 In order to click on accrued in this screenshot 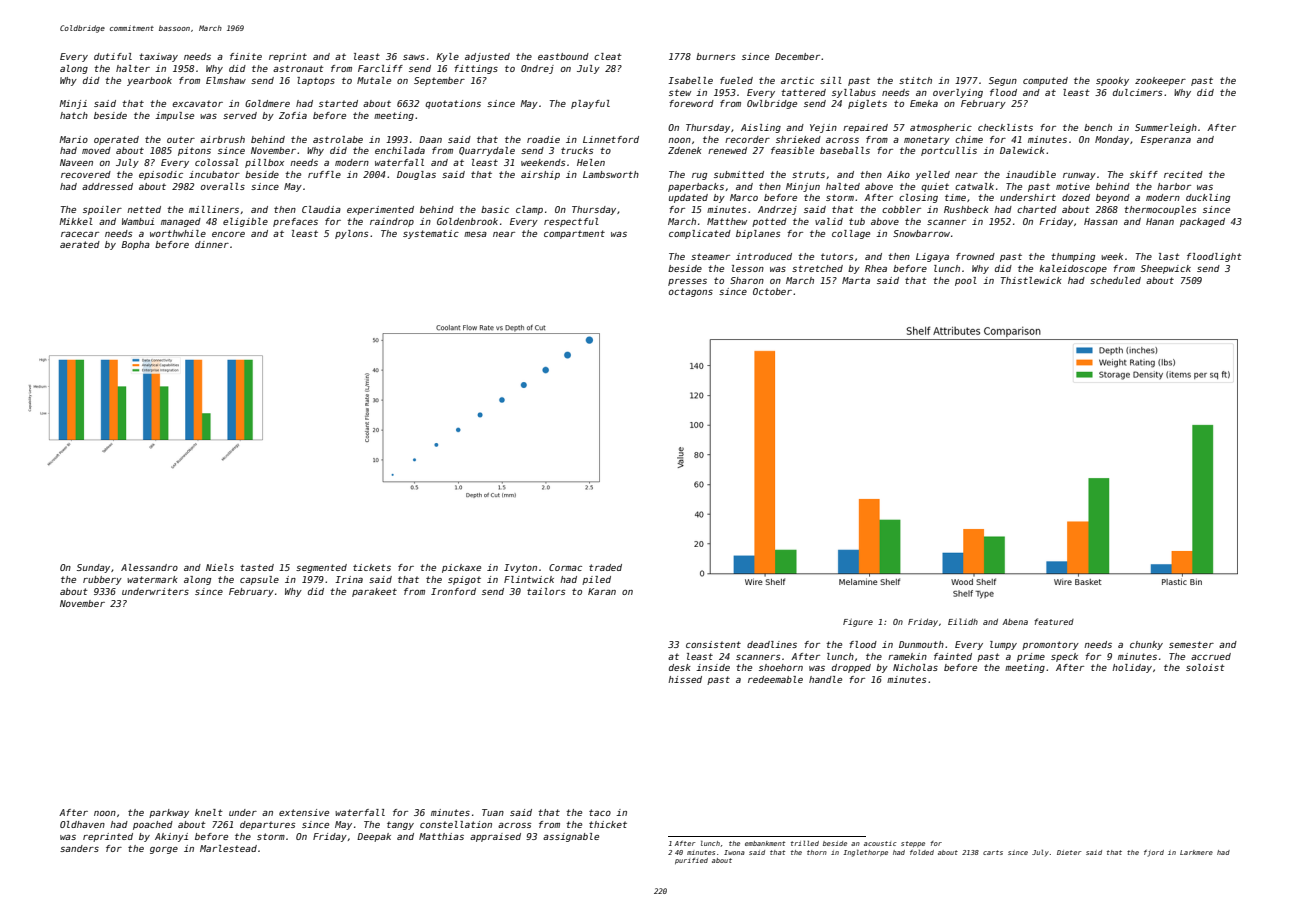, I will do `click(1211, 656)`.
